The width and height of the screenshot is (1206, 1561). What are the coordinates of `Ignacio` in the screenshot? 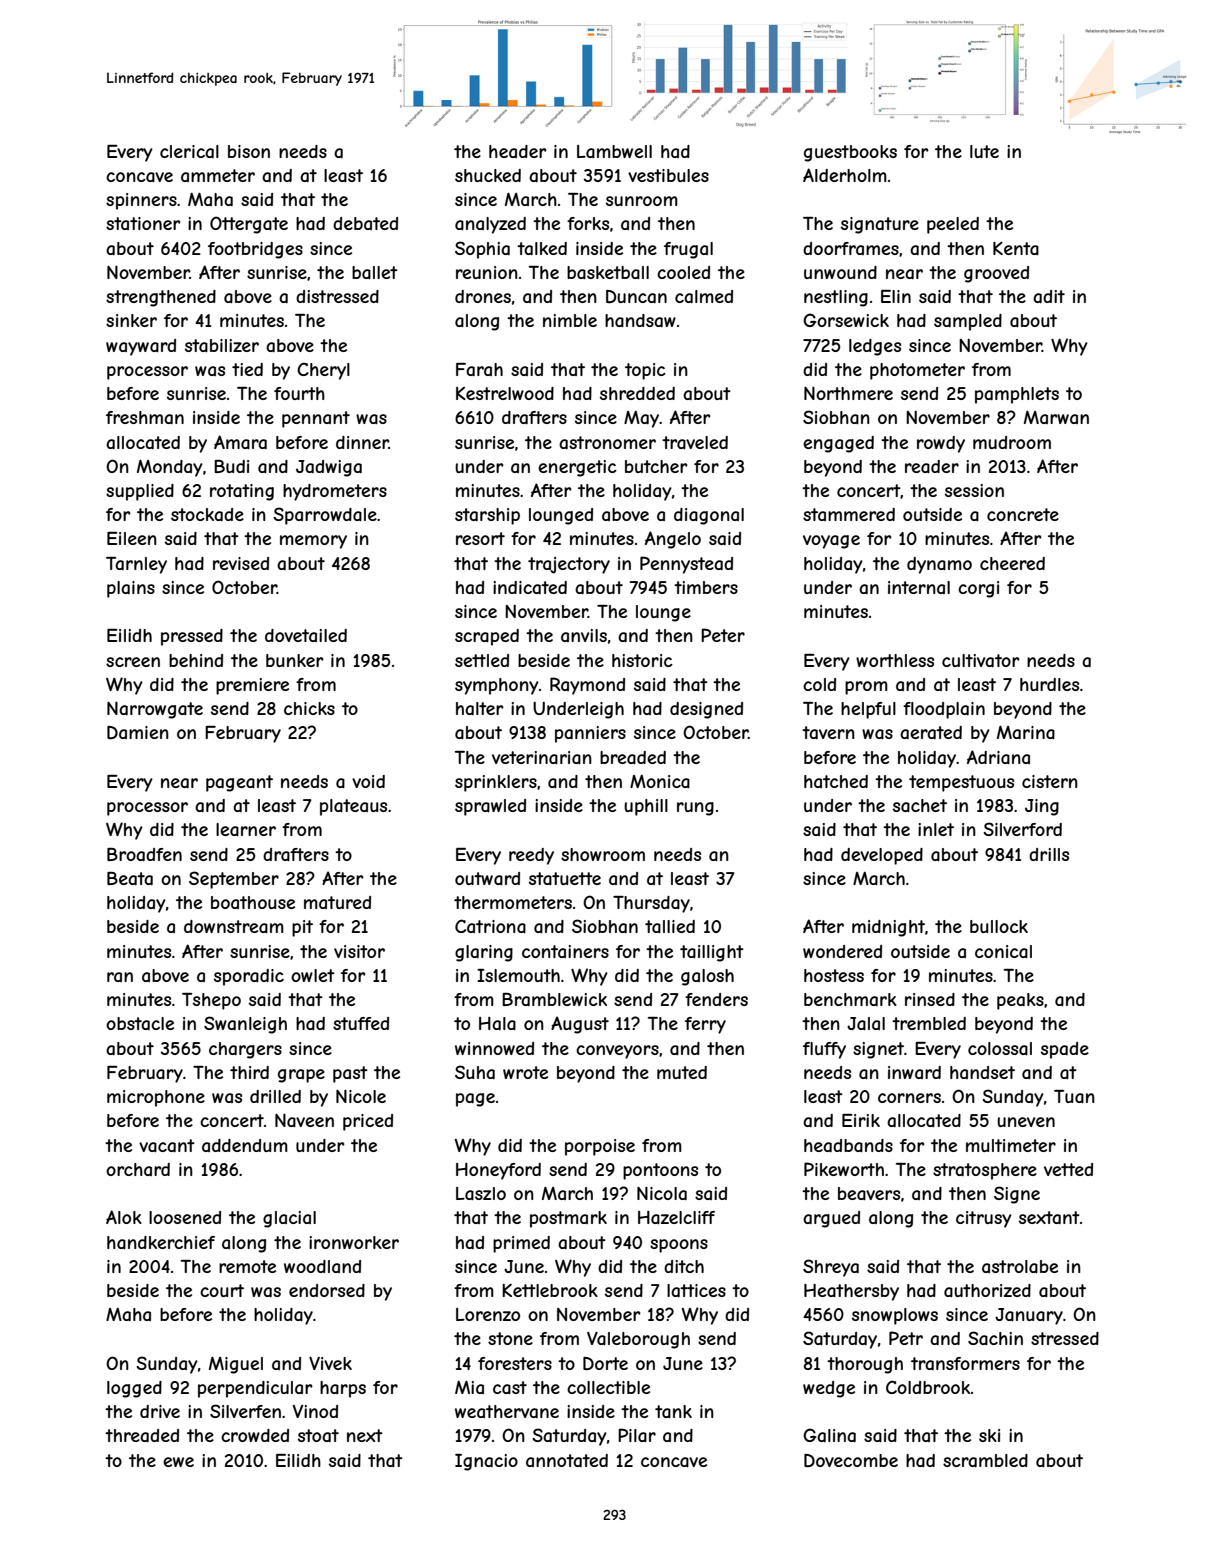 It's located at (486, 1462).
